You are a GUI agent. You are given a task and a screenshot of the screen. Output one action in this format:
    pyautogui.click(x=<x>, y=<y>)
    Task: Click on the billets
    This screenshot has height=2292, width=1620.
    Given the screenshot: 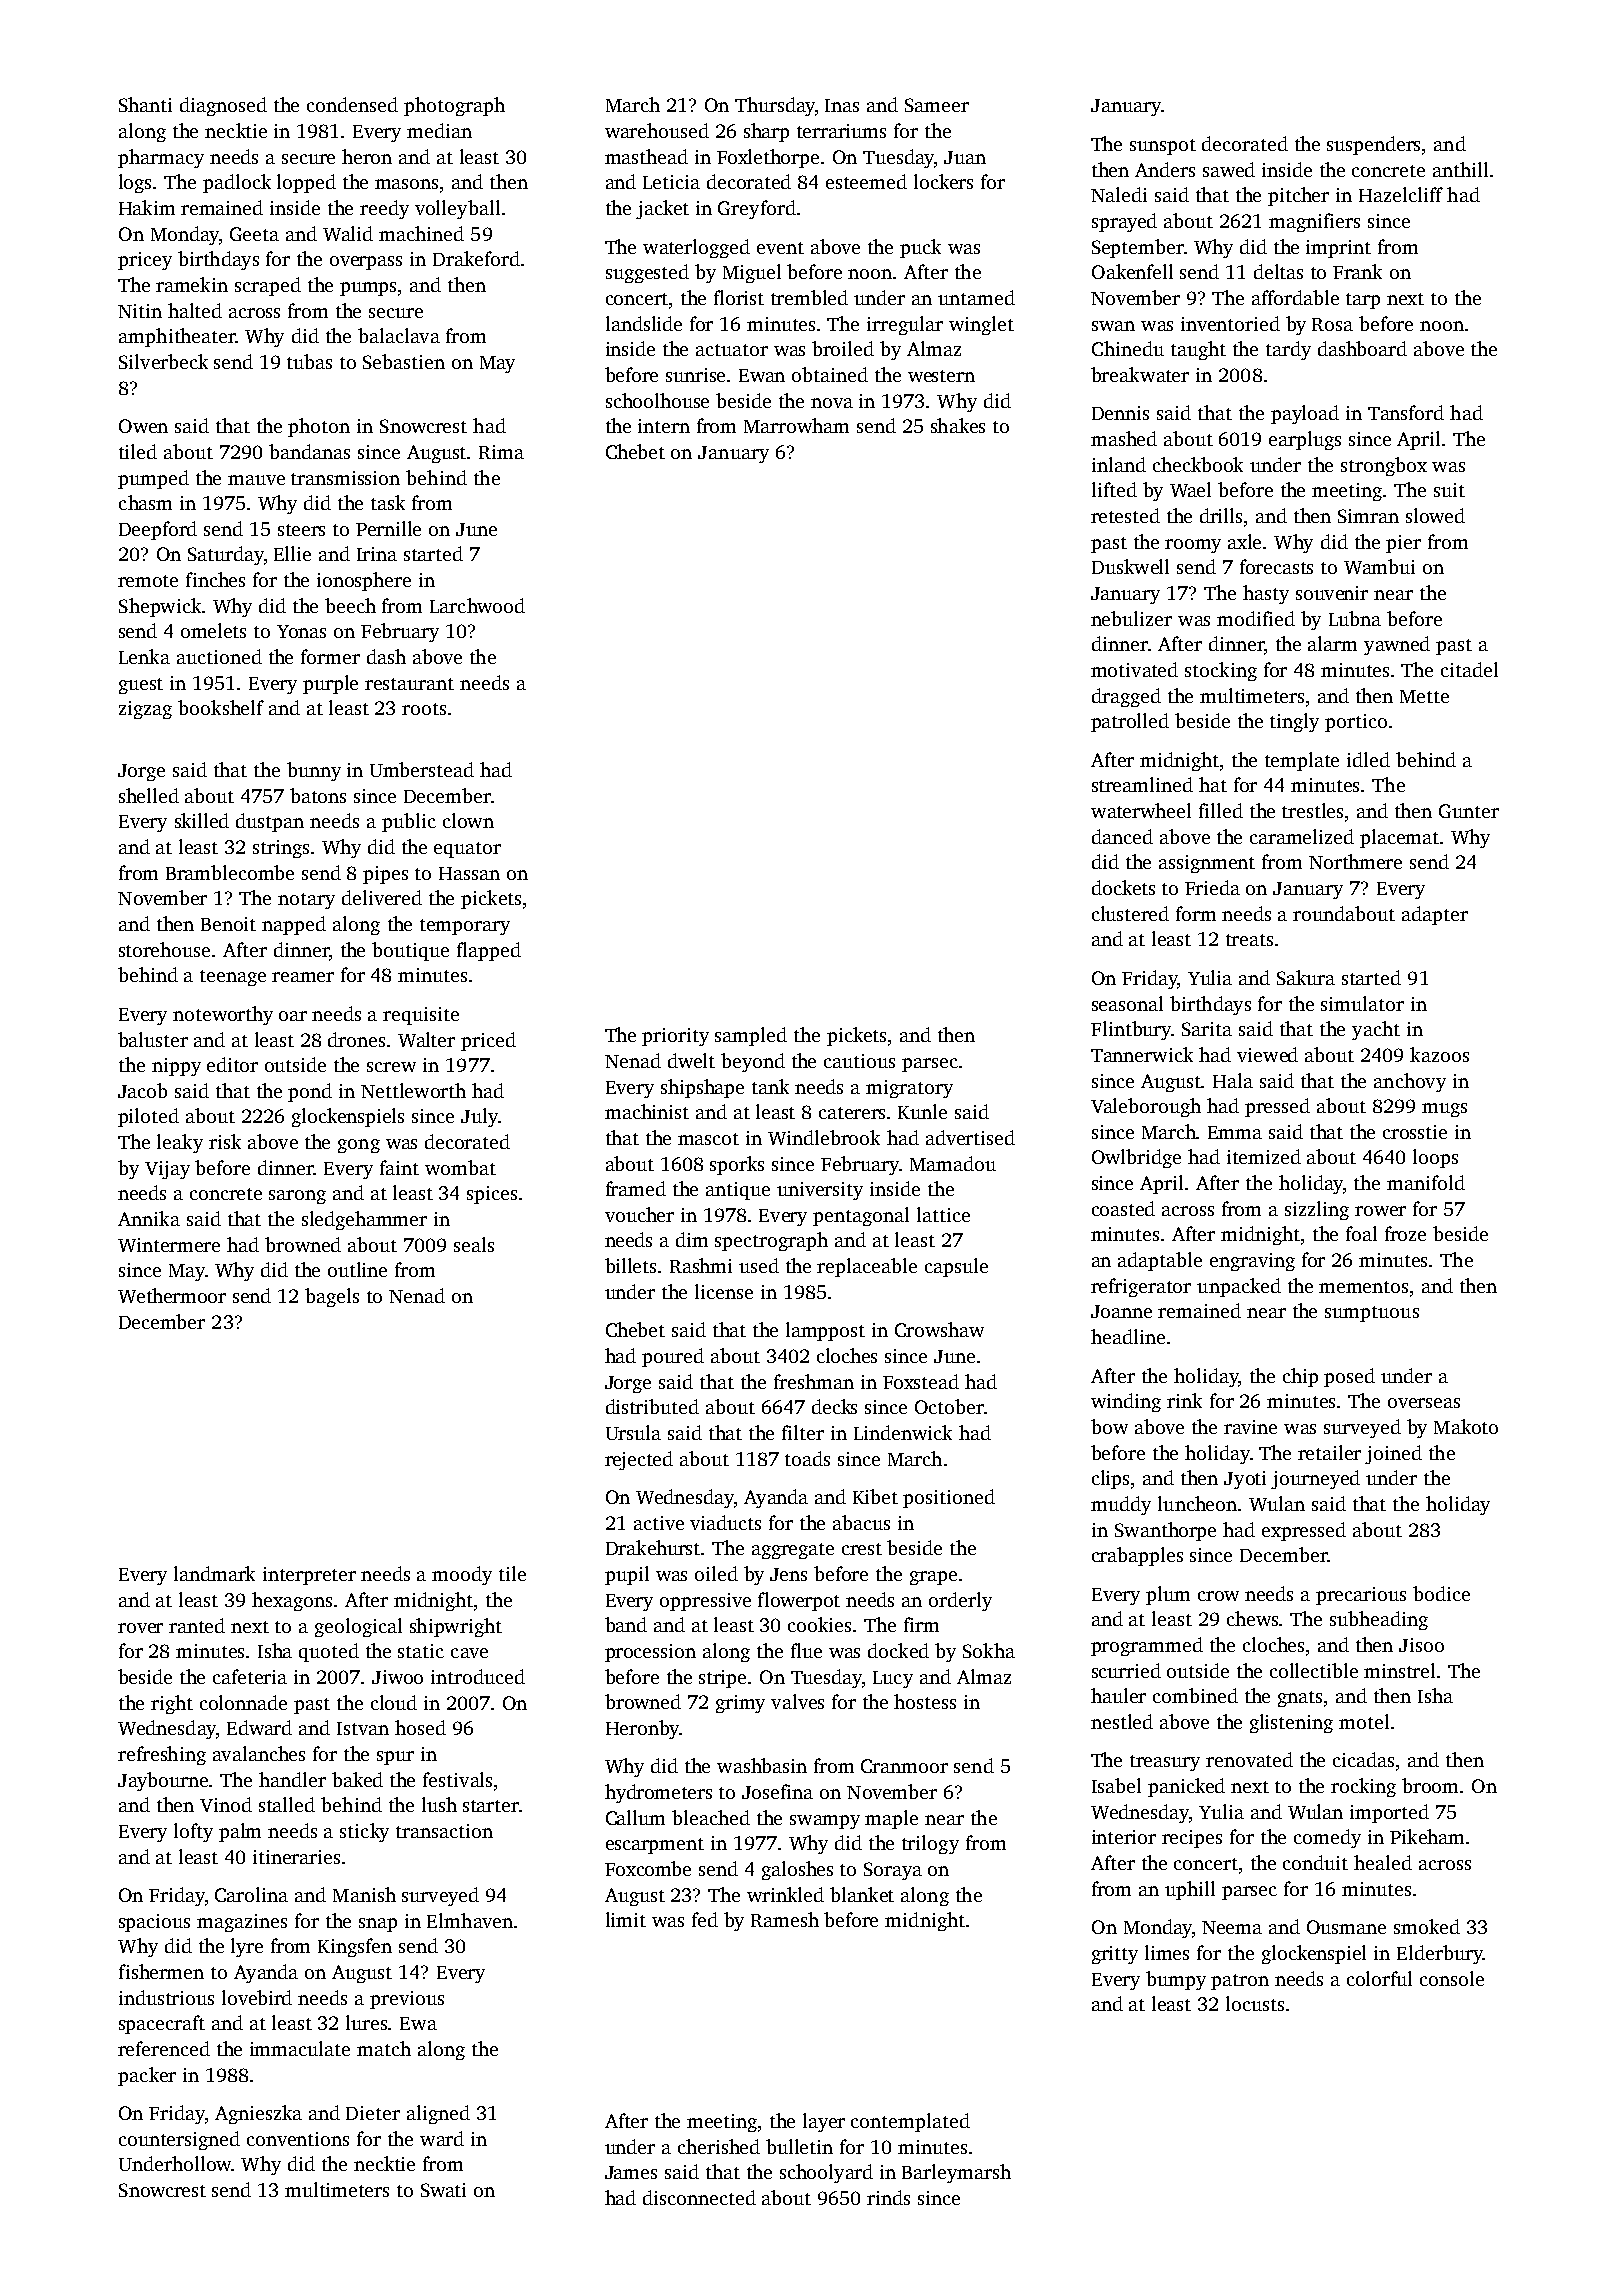 What is the action you would take?
    pyautogui.click(x=630, y=1265)
